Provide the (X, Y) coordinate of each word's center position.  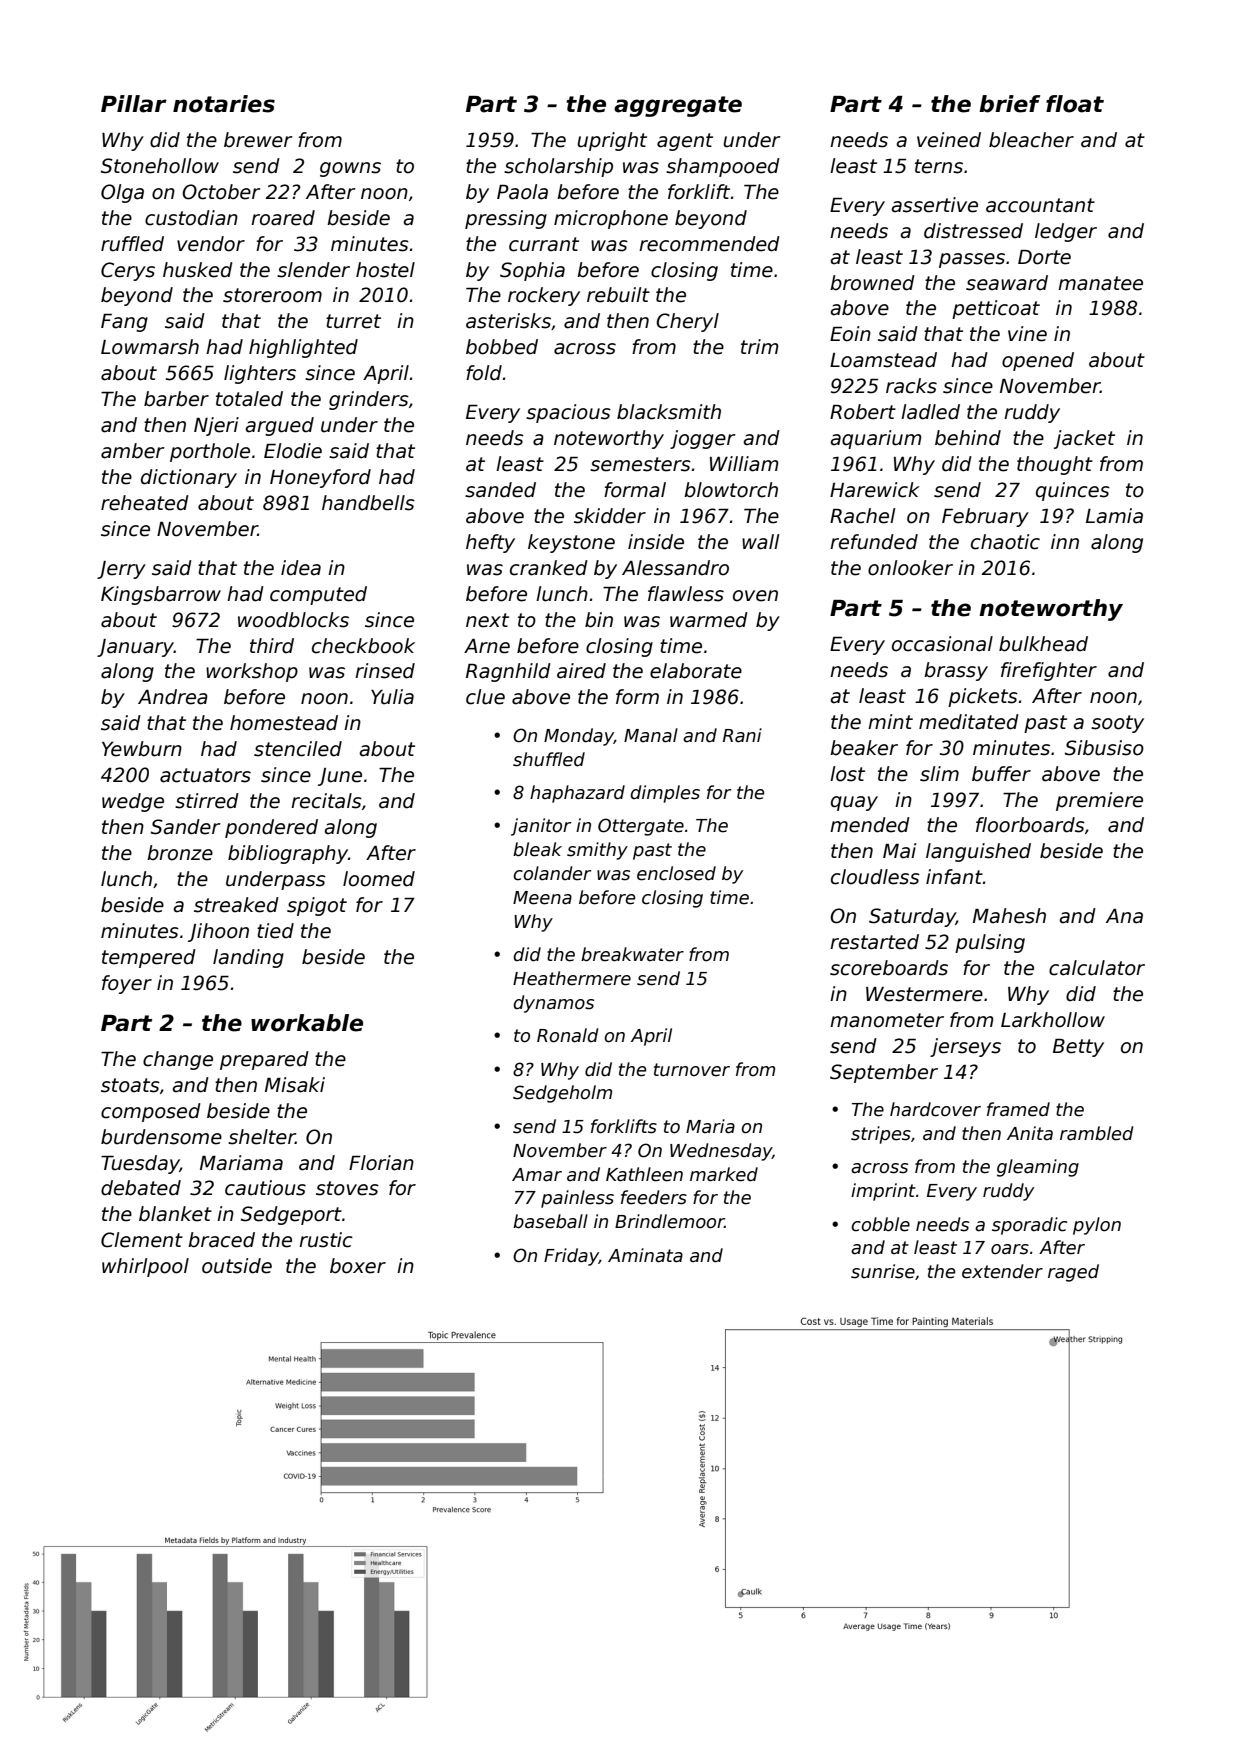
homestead (284, 723)
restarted (874, 942)
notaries (224, 104)
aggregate (678, 106)
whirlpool (145, 1267)
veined (949, 140)
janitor (541, 827)
